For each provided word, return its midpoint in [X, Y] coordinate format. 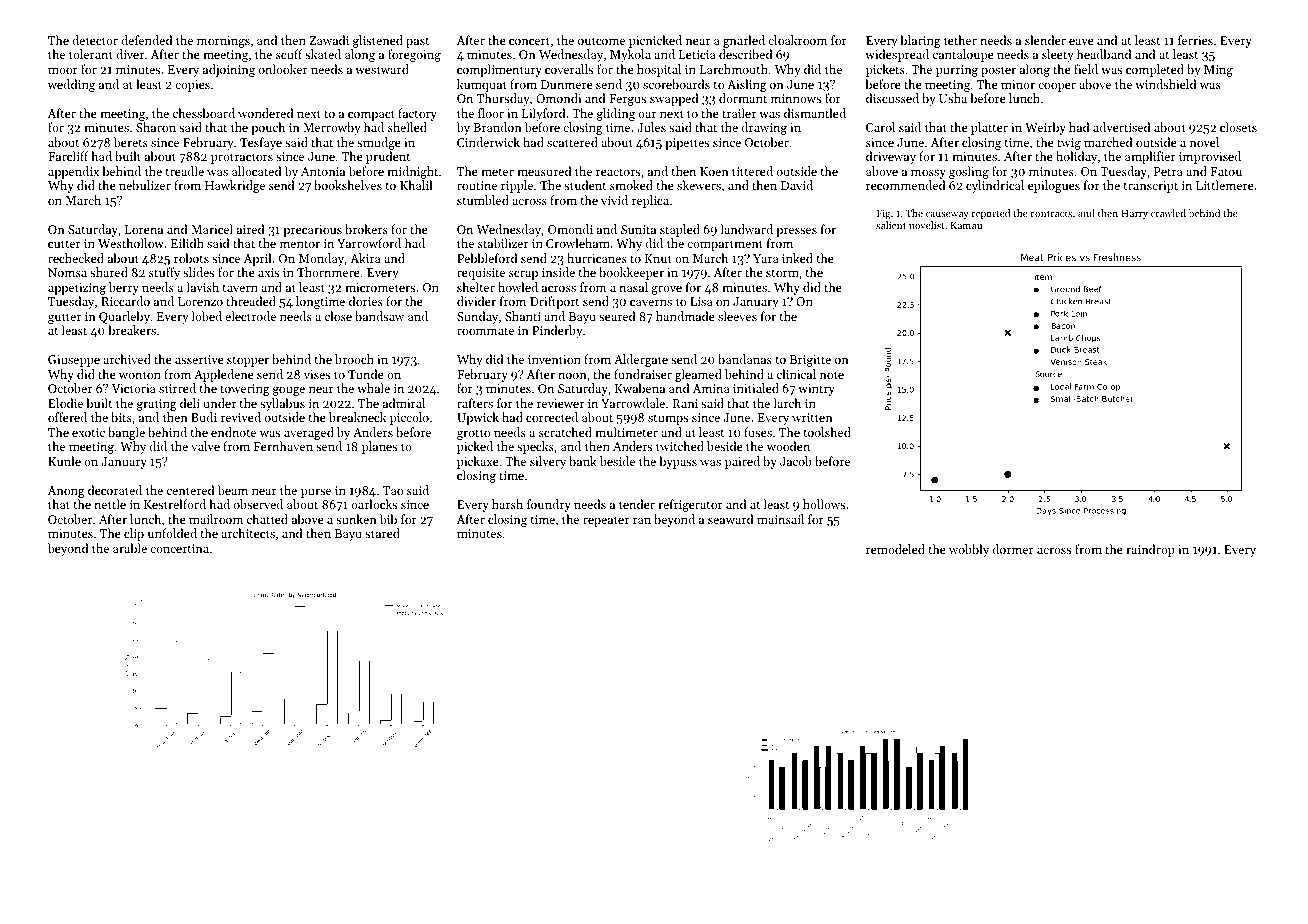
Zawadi [329, 40]
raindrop [1150, 550]
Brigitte [810, 361]
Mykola [630, 55]
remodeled [895, 549]
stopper [248, 361]
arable [130, 548]
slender [1045, 40]
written [812, 417]
